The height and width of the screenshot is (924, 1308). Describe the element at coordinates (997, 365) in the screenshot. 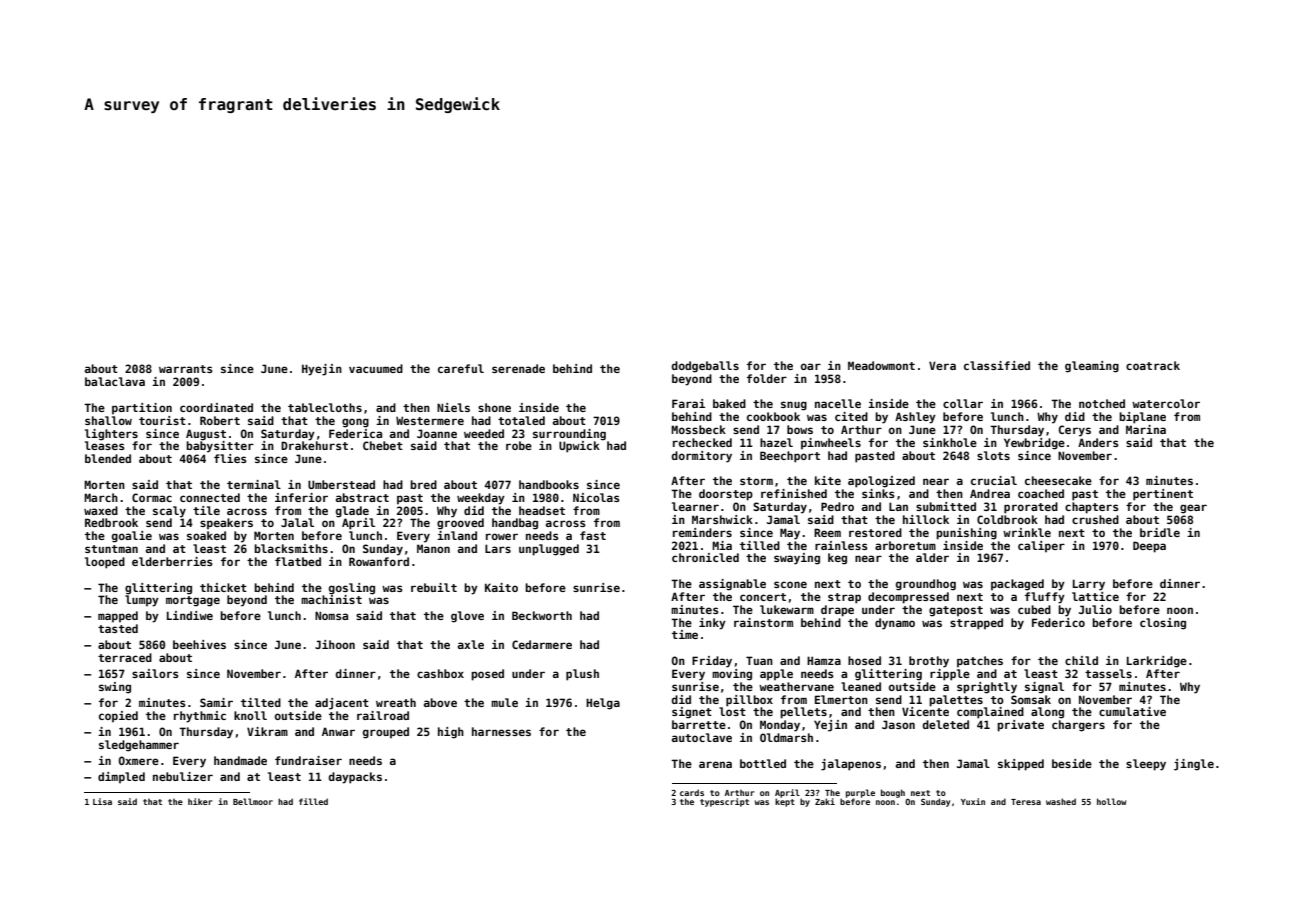

I see `classified` at that location.
